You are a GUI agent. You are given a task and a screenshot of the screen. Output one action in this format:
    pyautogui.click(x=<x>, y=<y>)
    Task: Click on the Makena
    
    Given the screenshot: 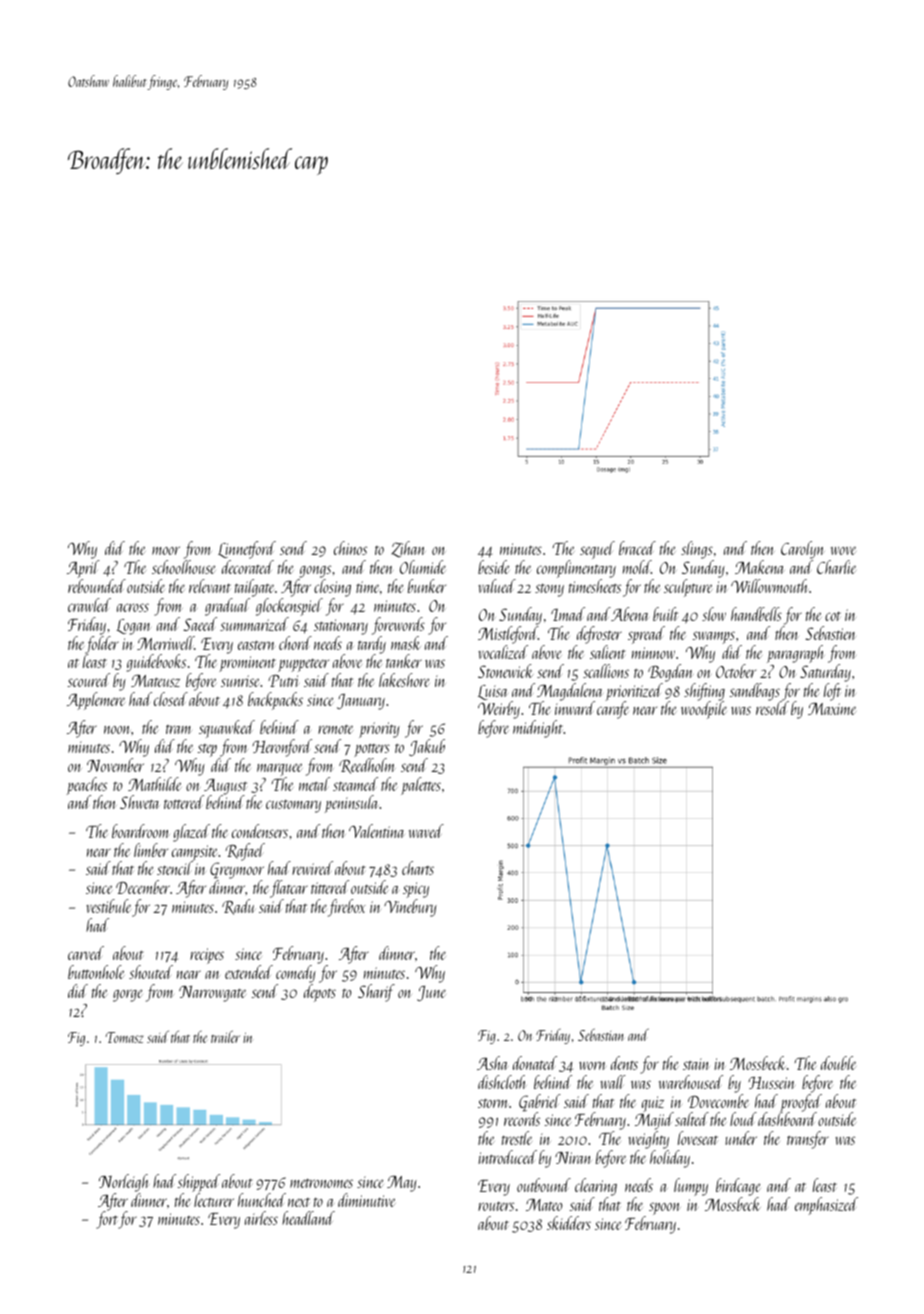 What is the action you would take?
    pyautogui.click(x=760, y=567)
